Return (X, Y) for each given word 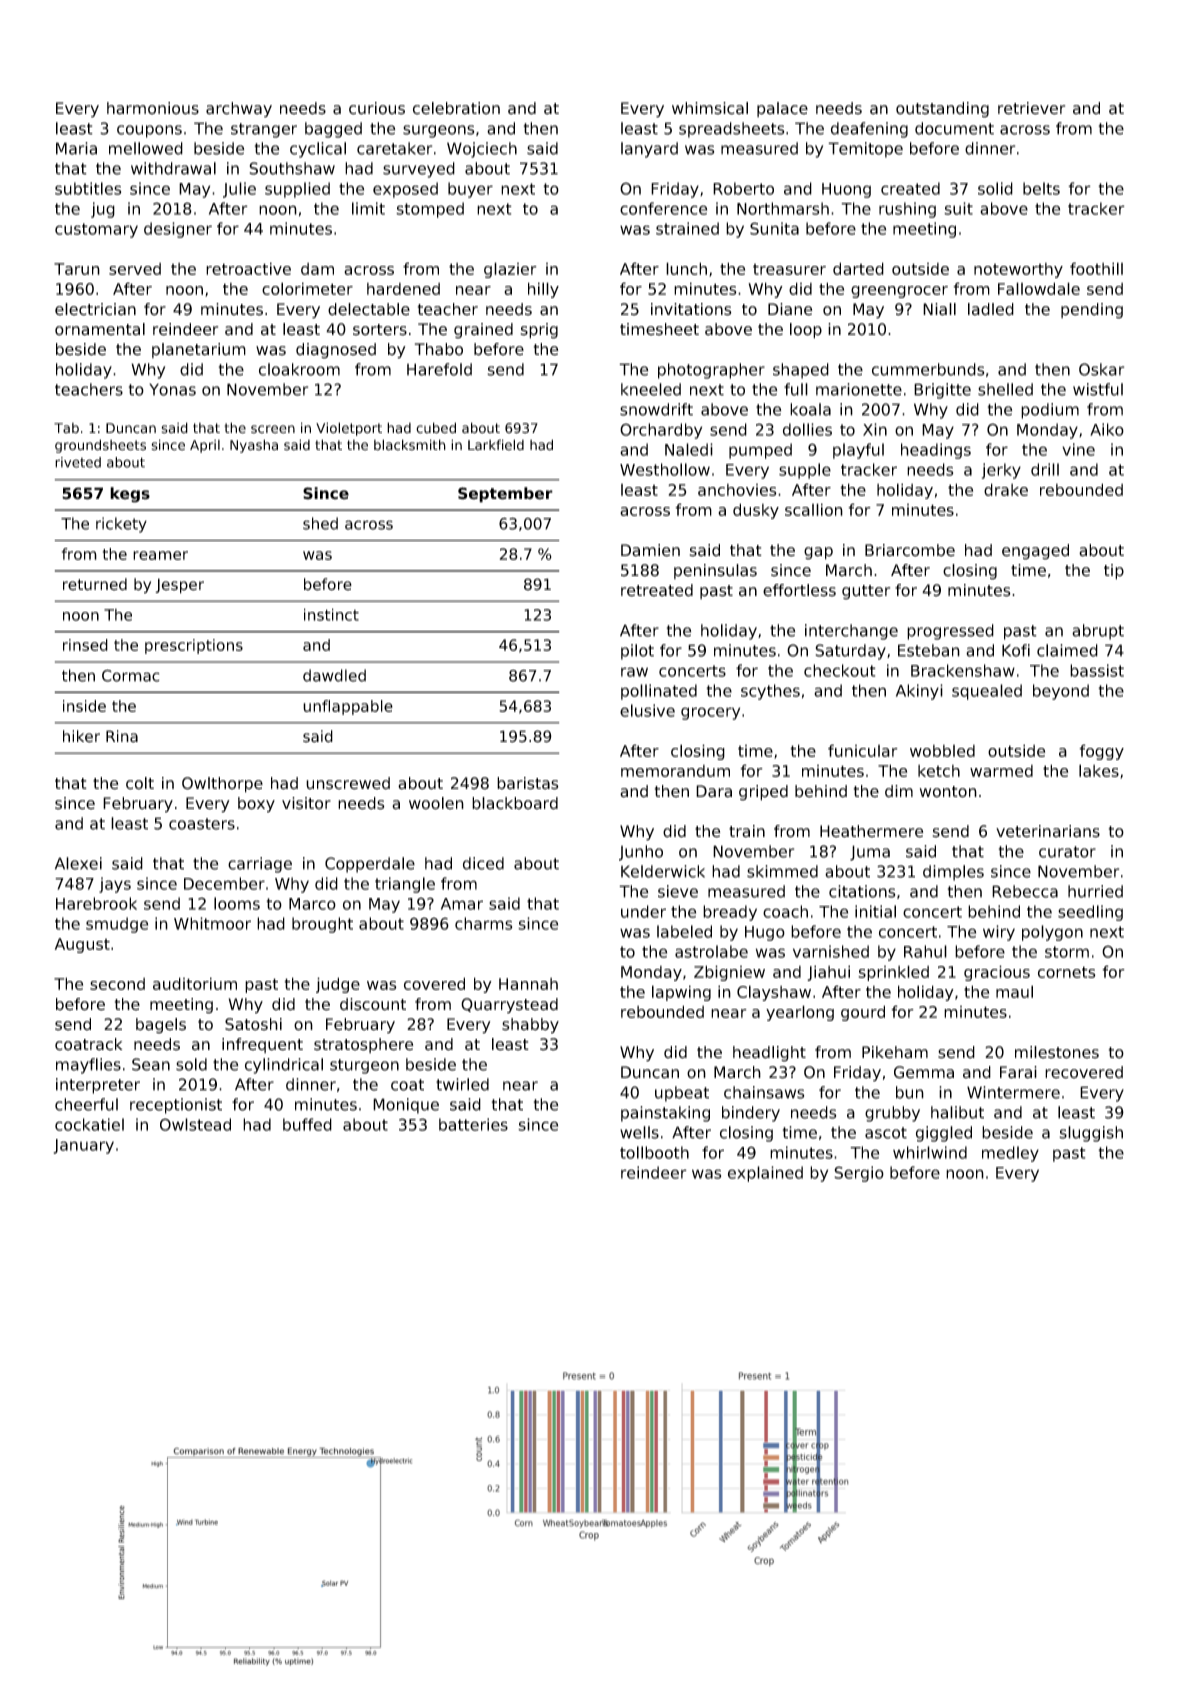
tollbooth (654, 1152)
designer (178, 230)
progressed (950, 632)
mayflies (88, 1066)
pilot (637, 652)
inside (84, 706)
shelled (1005, 389)
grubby (892, 1114)
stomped (430, 210)
